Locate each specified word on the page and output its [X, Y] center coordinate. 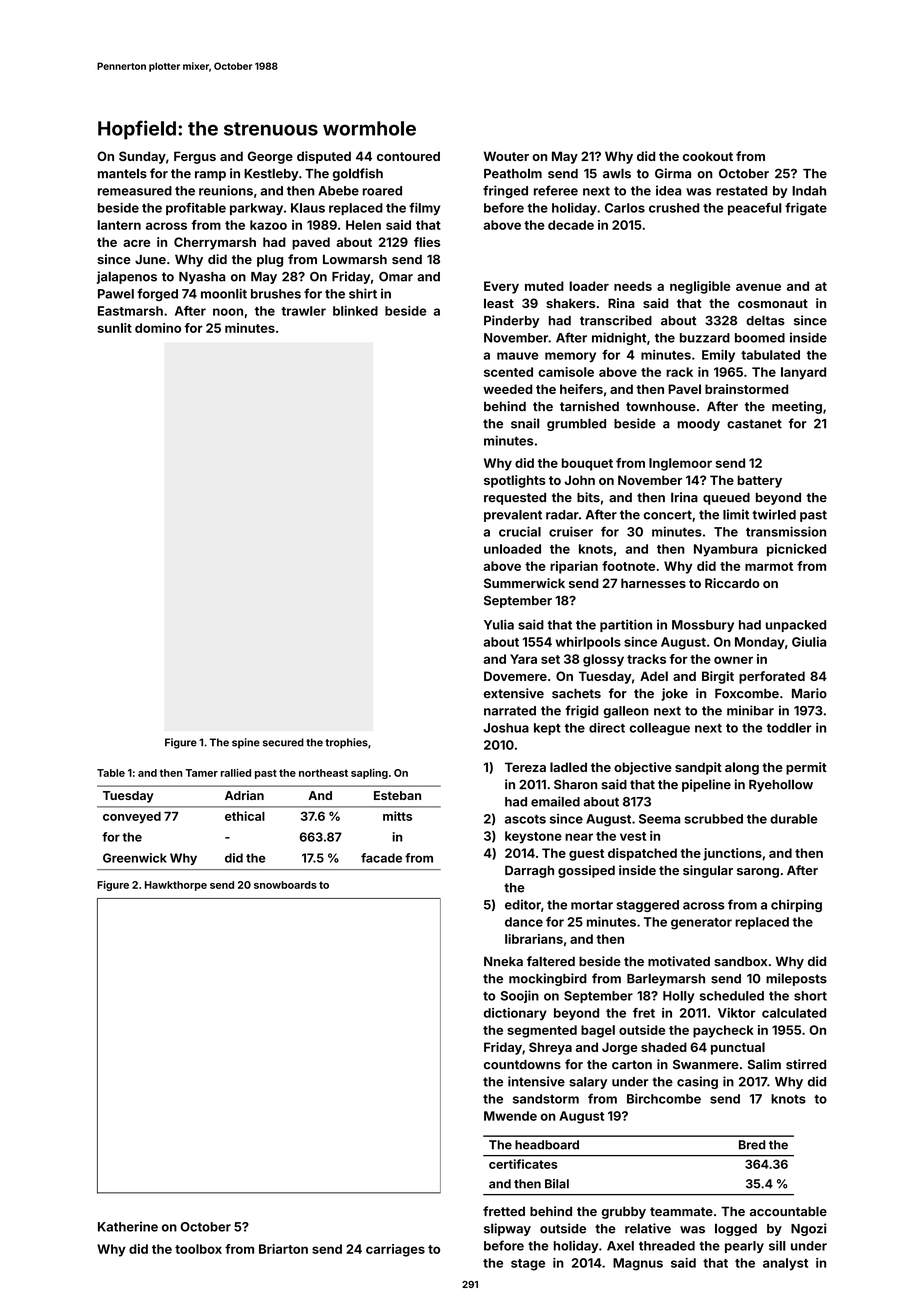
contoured [408, 156]
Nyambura [726, 550]
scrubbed [713, 819]
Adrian [244, 795]
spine [246, 743]
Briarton [283, 1249]
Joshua [506, 728]
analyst [785, 1264]
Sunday [142, 157]
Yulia [499, 624]
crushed [674, 208]
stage [528, 1265]
